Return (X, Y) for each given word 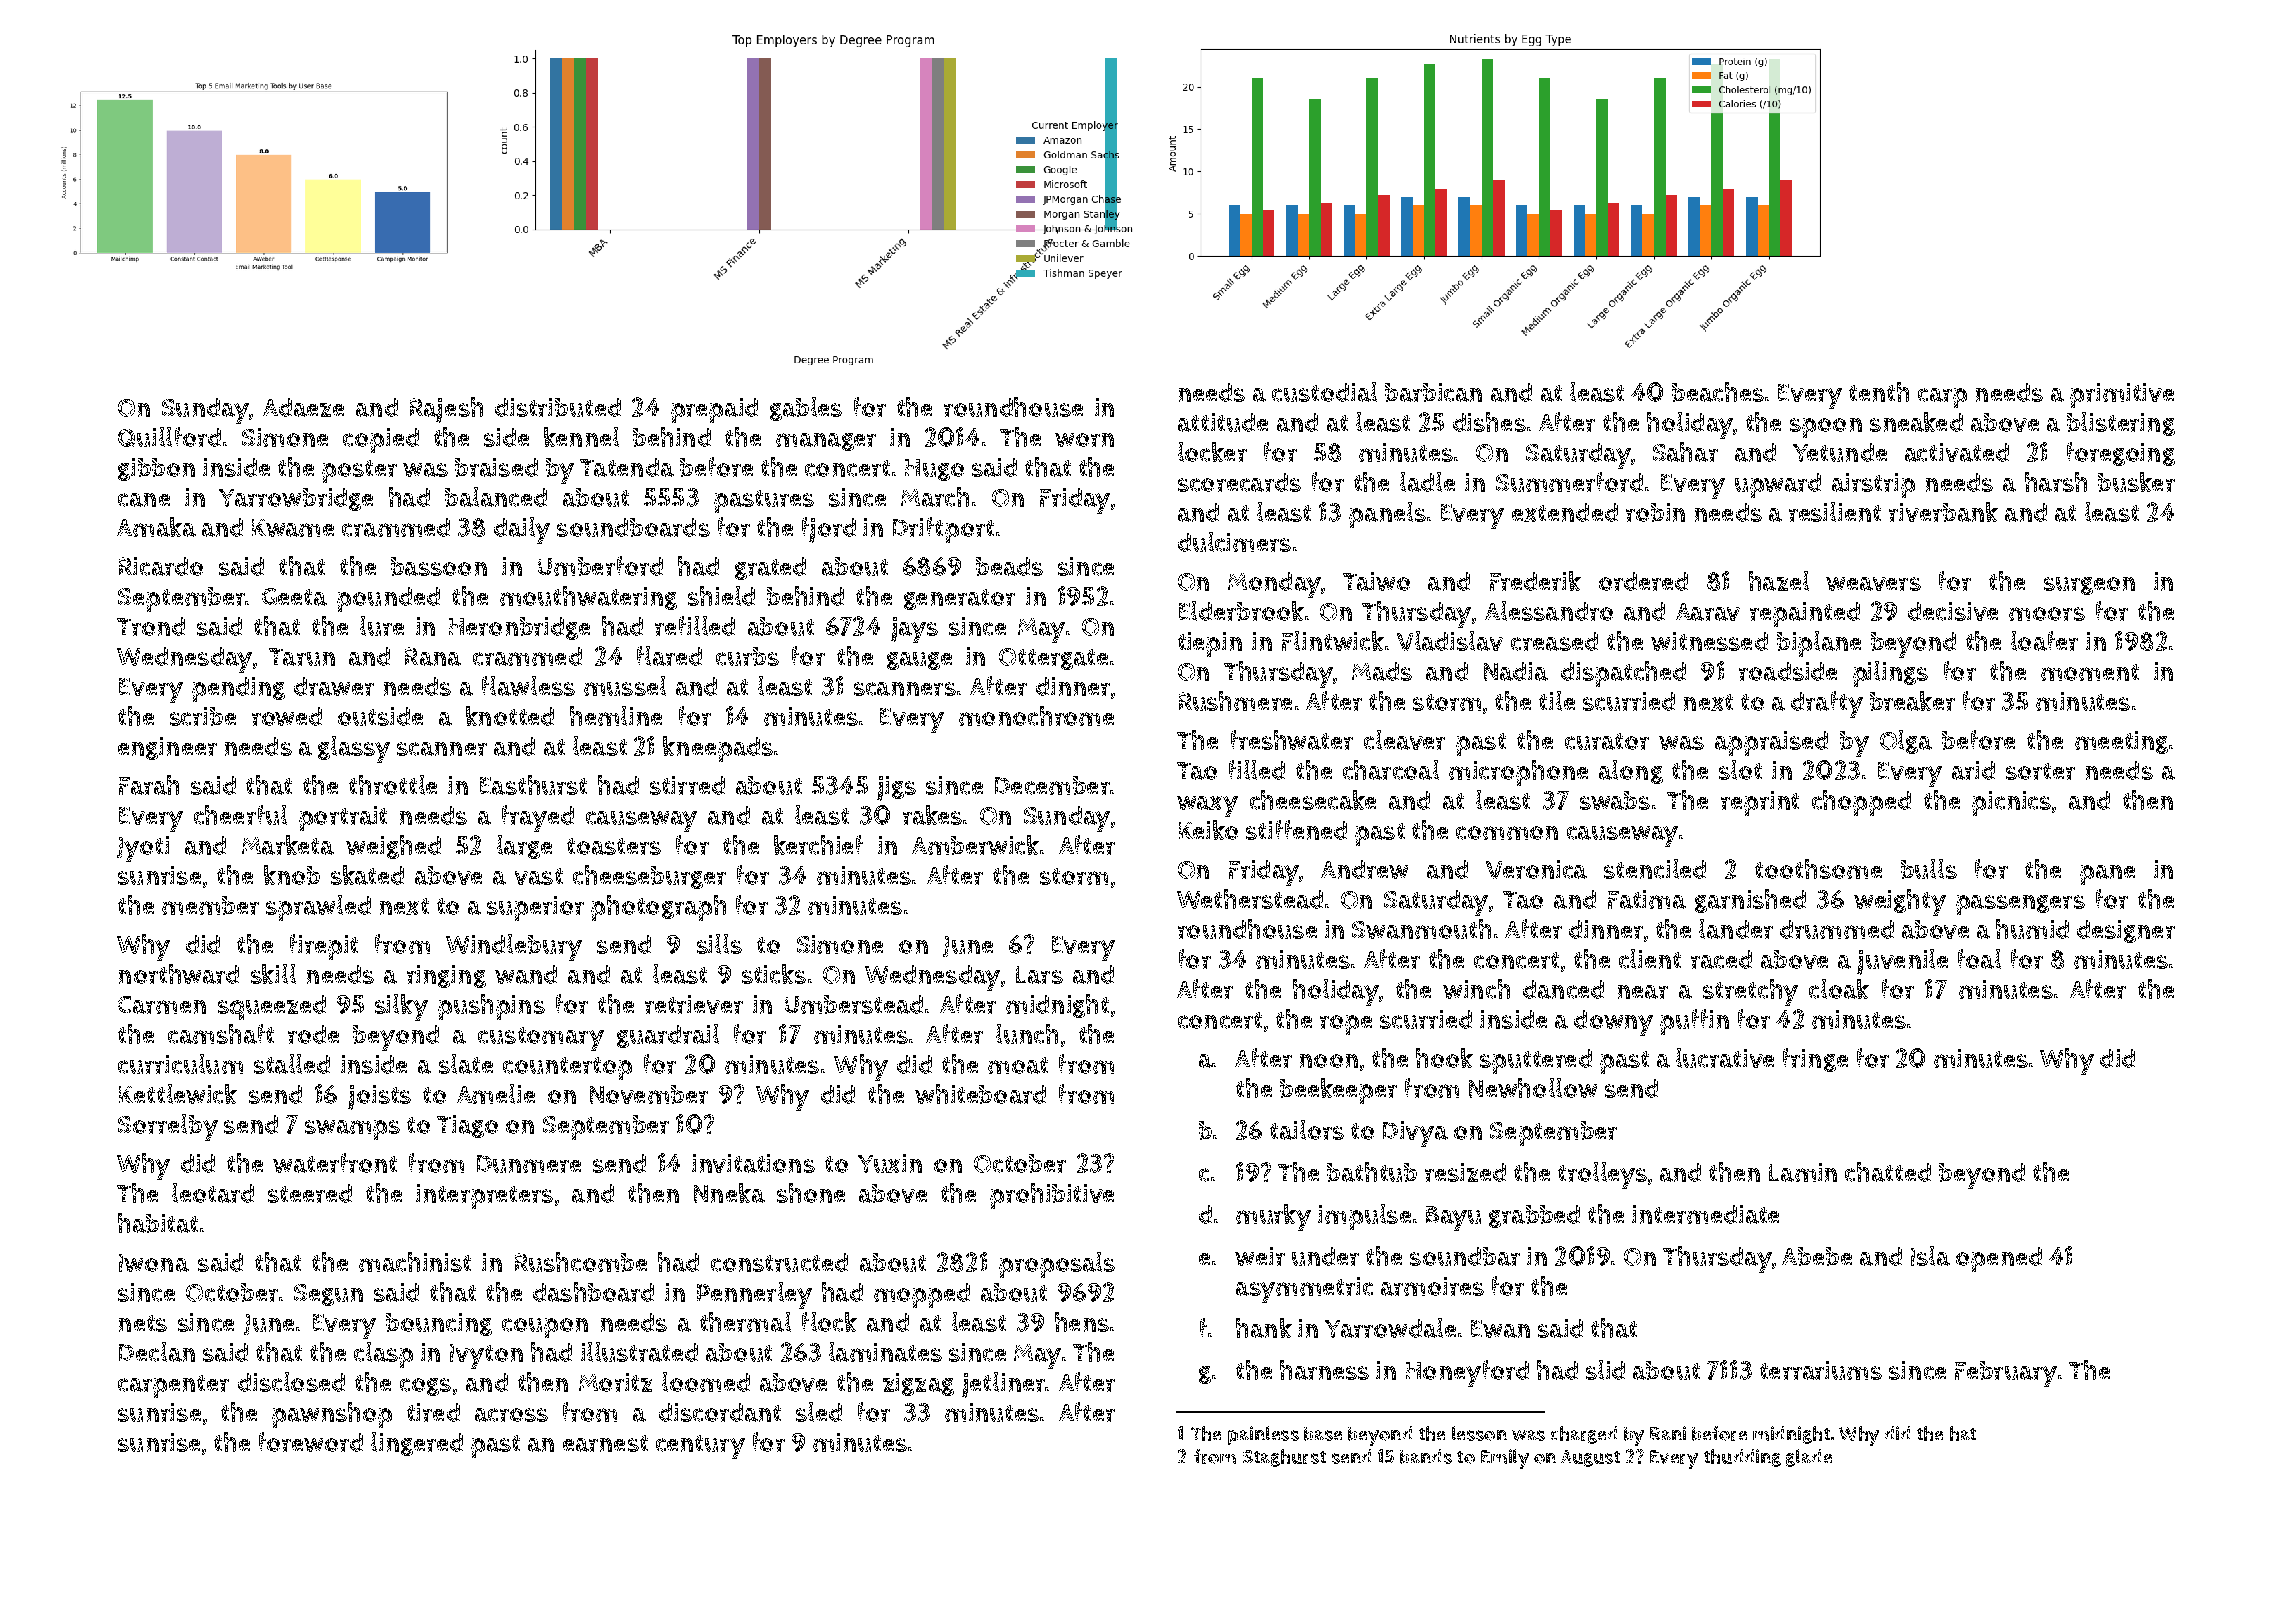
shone (811, 1193)
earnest (605, 1443)
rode (313, 1034)
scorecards (1239, 482)
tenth (1879, 392)
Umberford (600, 566)
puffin (1694, 1022)
